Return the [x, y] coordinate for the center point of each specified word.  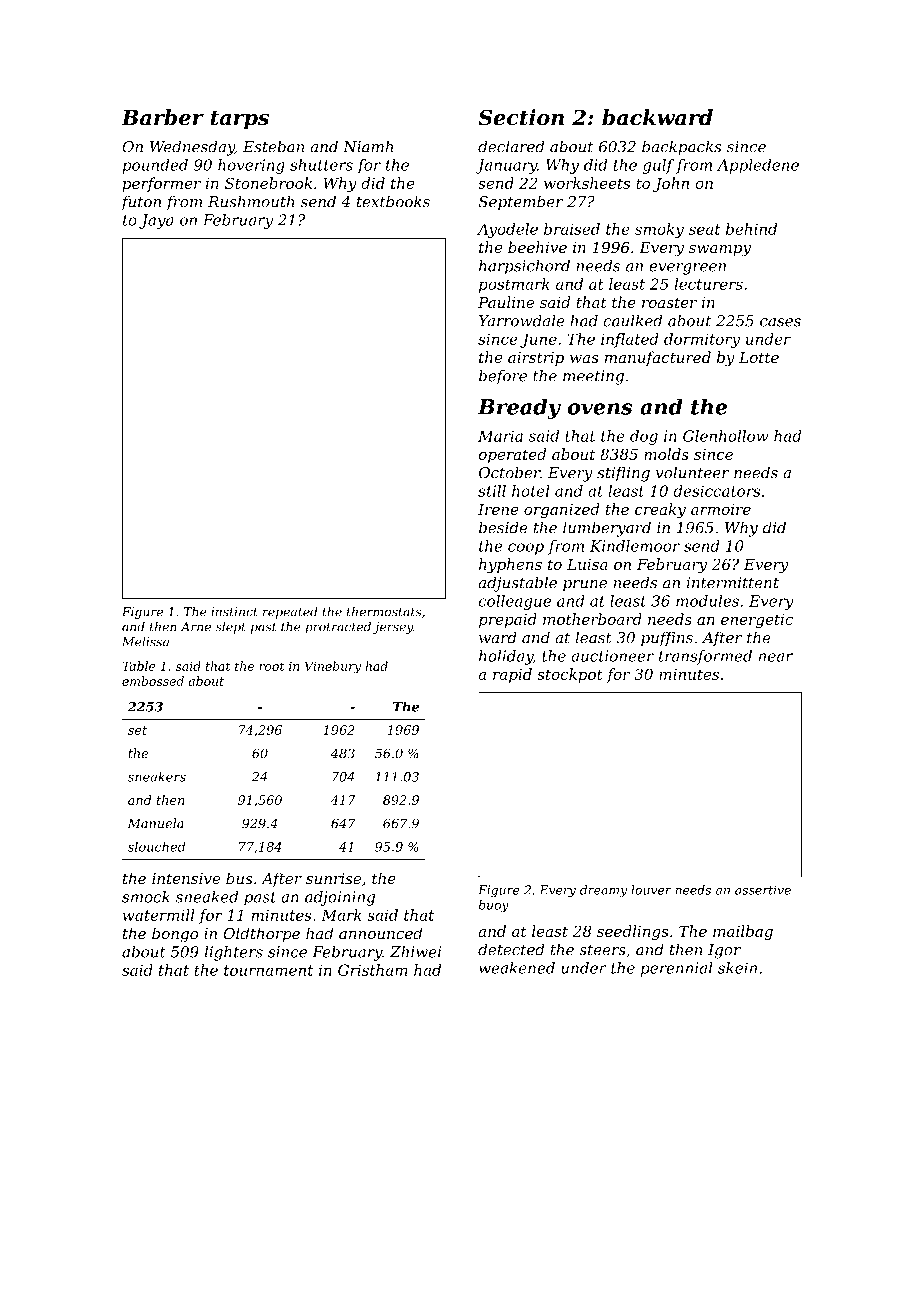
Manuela [156, 823]
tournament [268, 970]
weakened [517, 968]
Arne [196, 627]
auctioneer [612, 656]
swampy [720, 251]
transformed [705, 657]
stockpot [570, 675]
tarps [240, 120]
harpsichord [524, 267]
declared [511, 146]
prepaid [508, 620]
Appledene [758, 166]
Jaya [156, 221]
